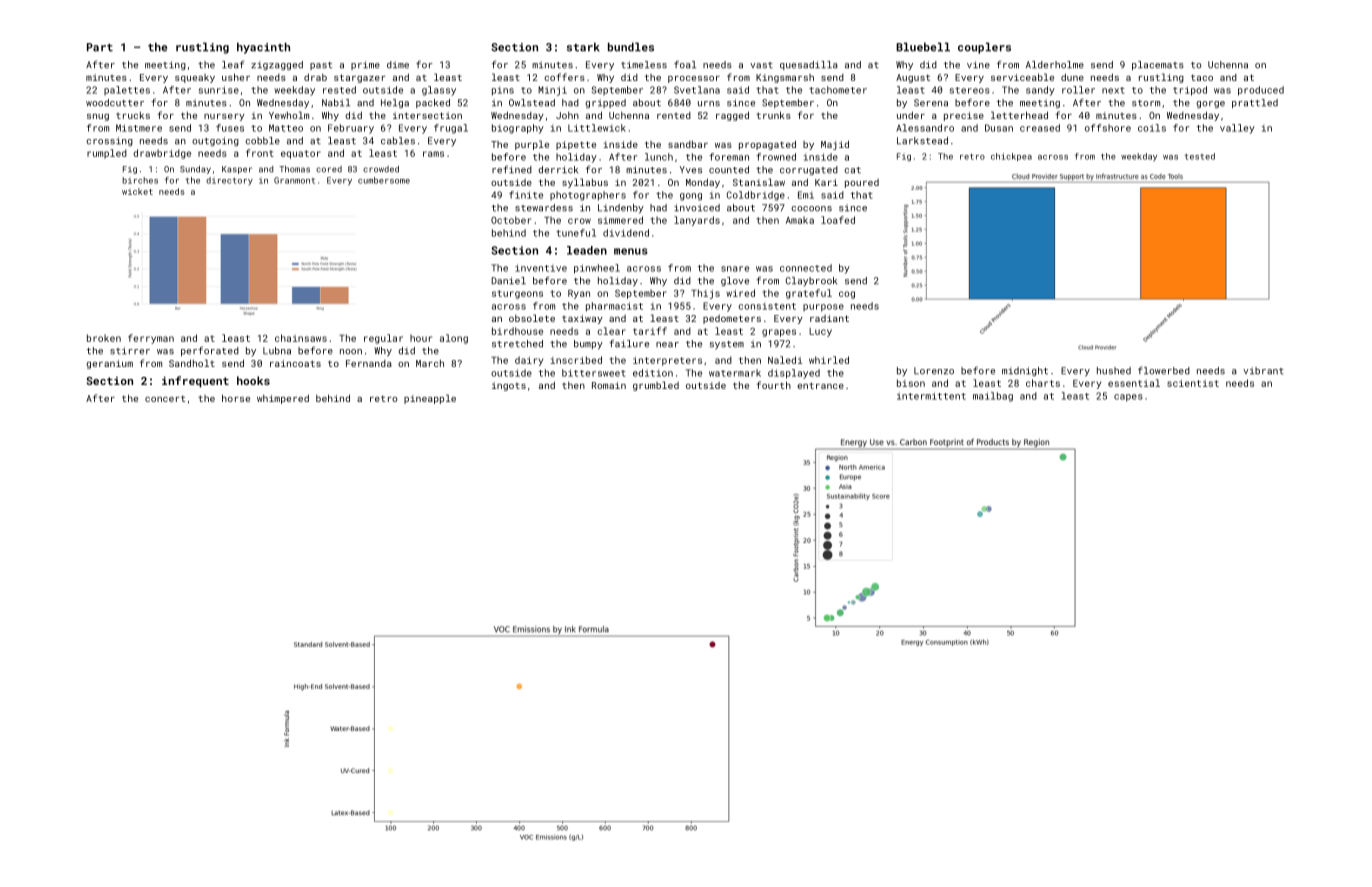 The image size is (1372, 887). What do you see at coordinates (517, 294) in the screenshot?
I see `sturgeons` at bounding box center [517, 294].
